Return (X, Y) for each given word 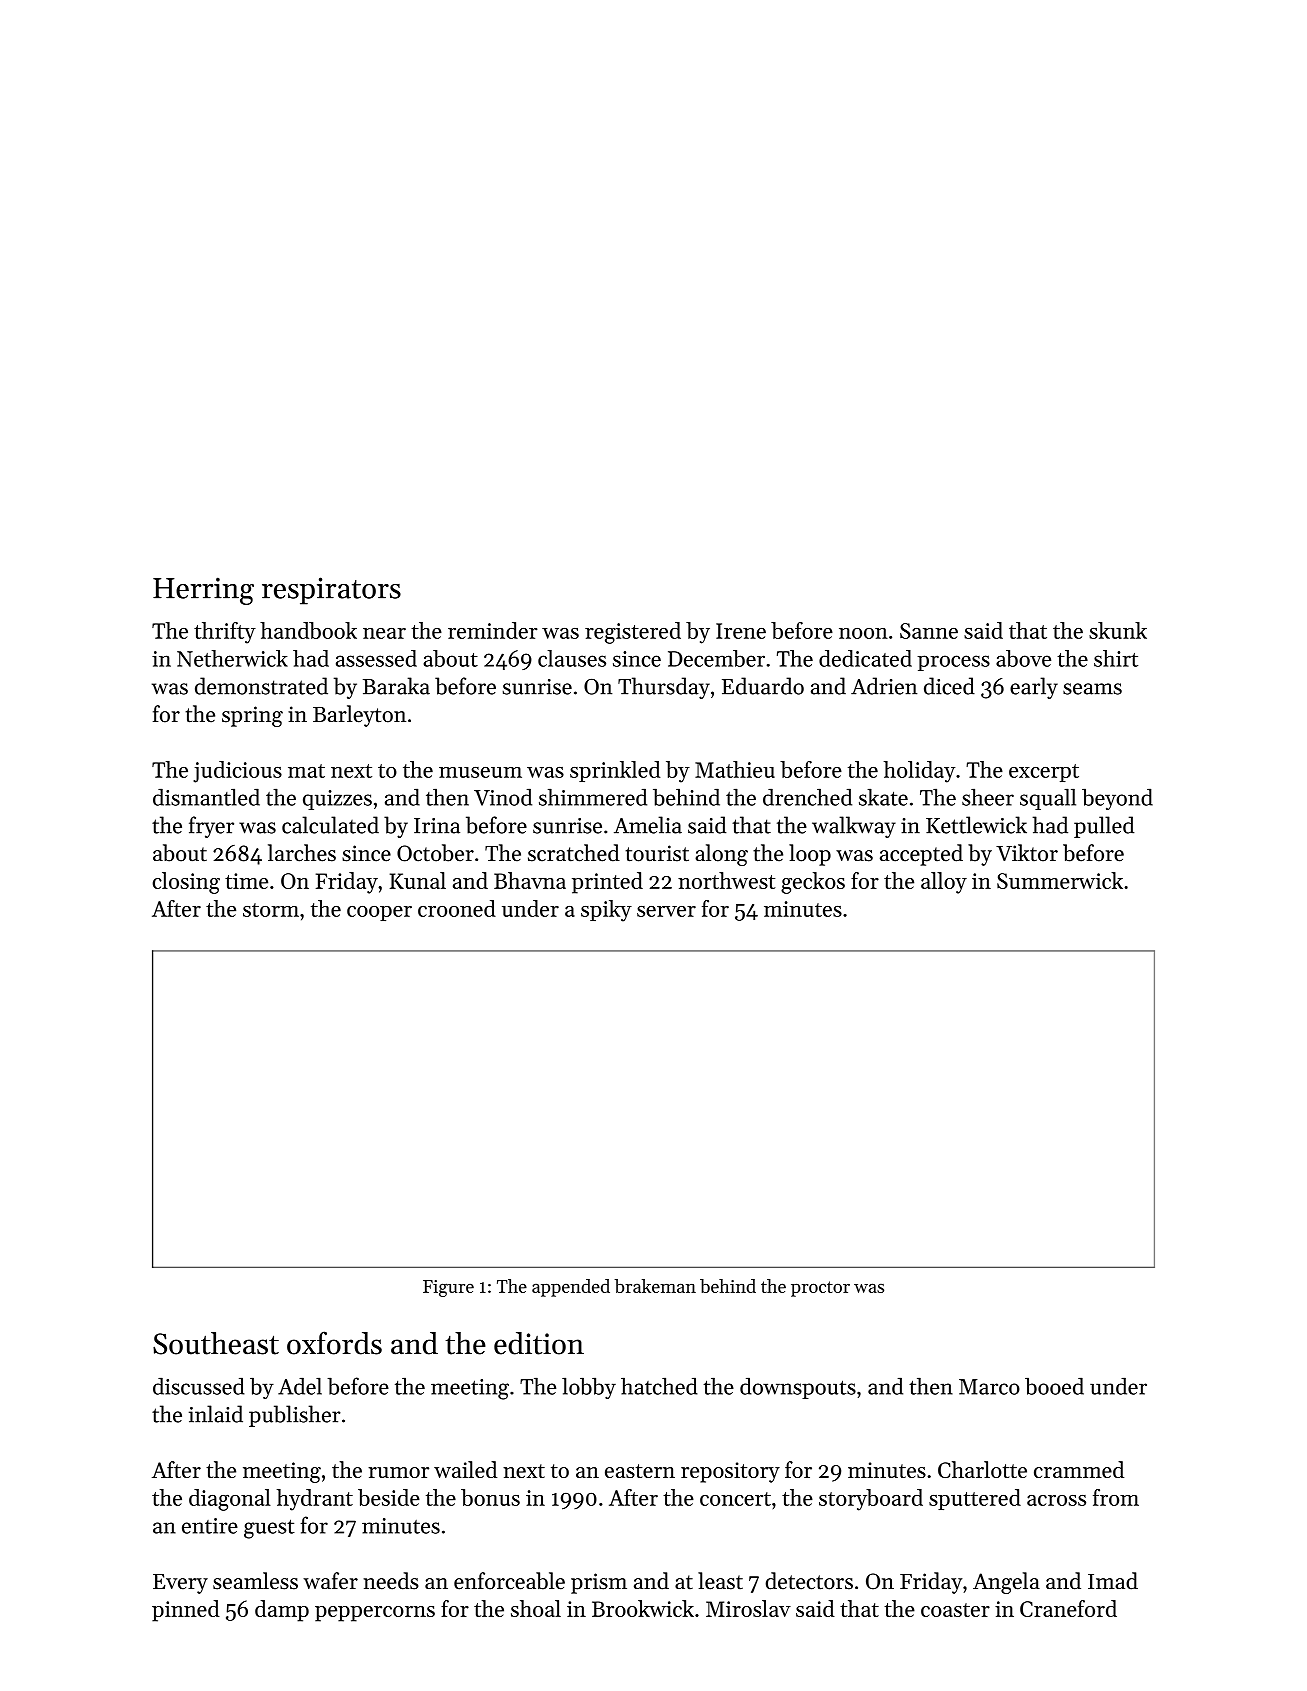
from (1116, 1497)
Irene (741, 631)
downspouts (798, 1388)
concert (735, 1499)
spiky (606, 911)
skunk (1118, 630)
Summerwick (1060, 880)
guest (269, 1529)
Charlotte (982, 1469)
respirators (331, 591)
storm (271, 910)
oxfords (334, 1343)
